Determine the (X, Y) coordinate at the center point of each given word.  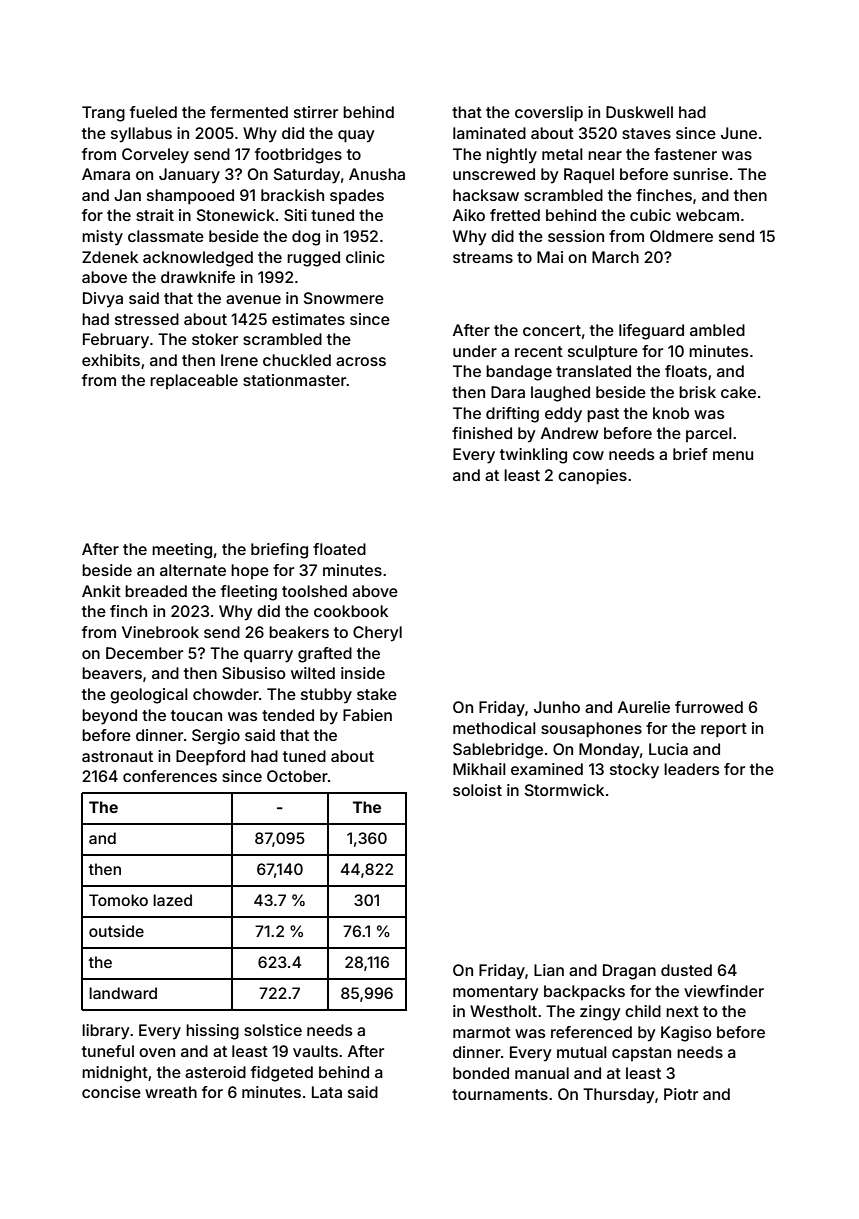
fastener (685, 154)
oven (157, 1052)
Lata (327, 1092)
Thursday (618, 1096)
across (361, 361)
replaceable (194, 381)
